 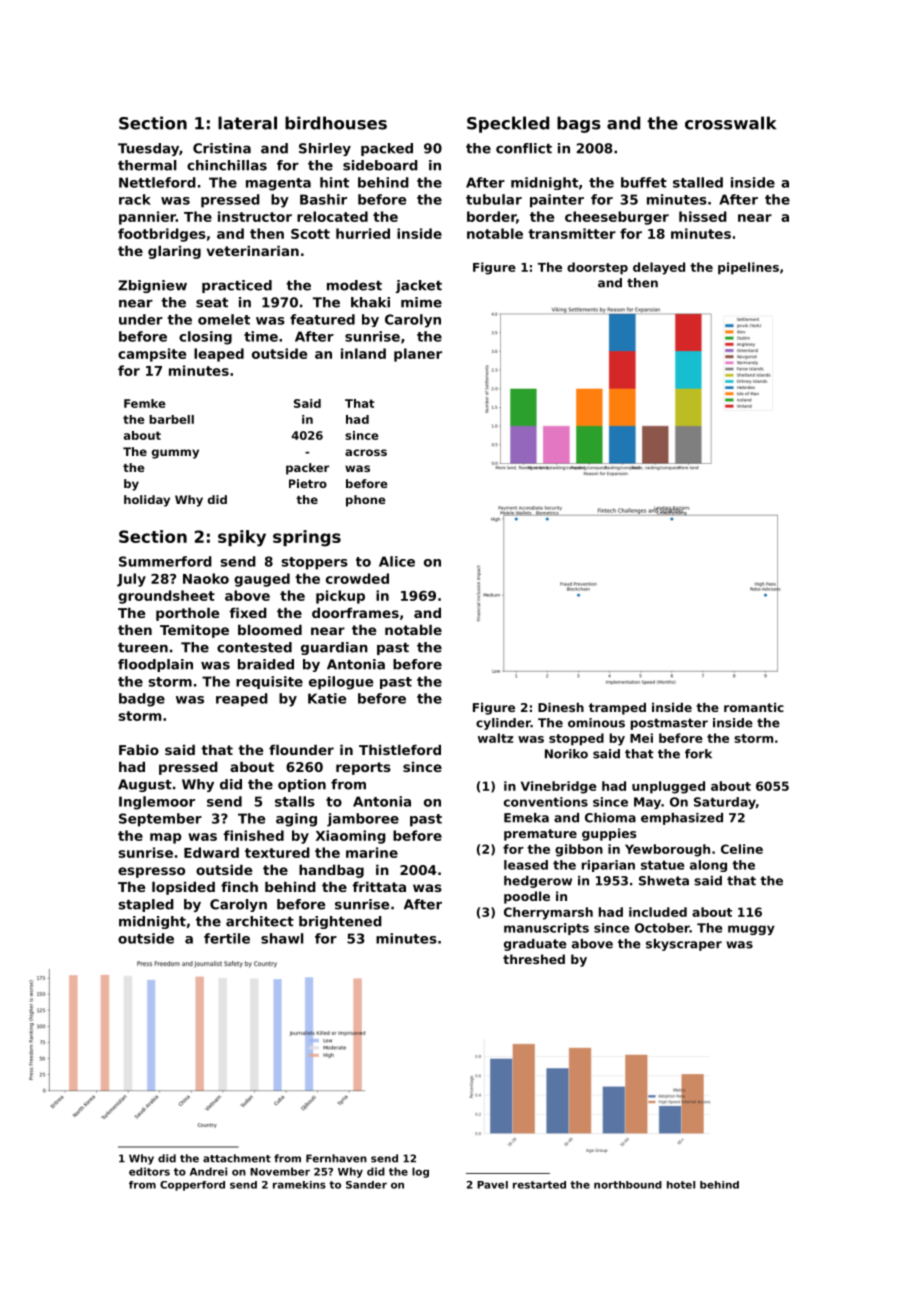 What do you see at coordinates (681, 1185) in the image?
I see `hotel` at bounding box center [681, 1185].
